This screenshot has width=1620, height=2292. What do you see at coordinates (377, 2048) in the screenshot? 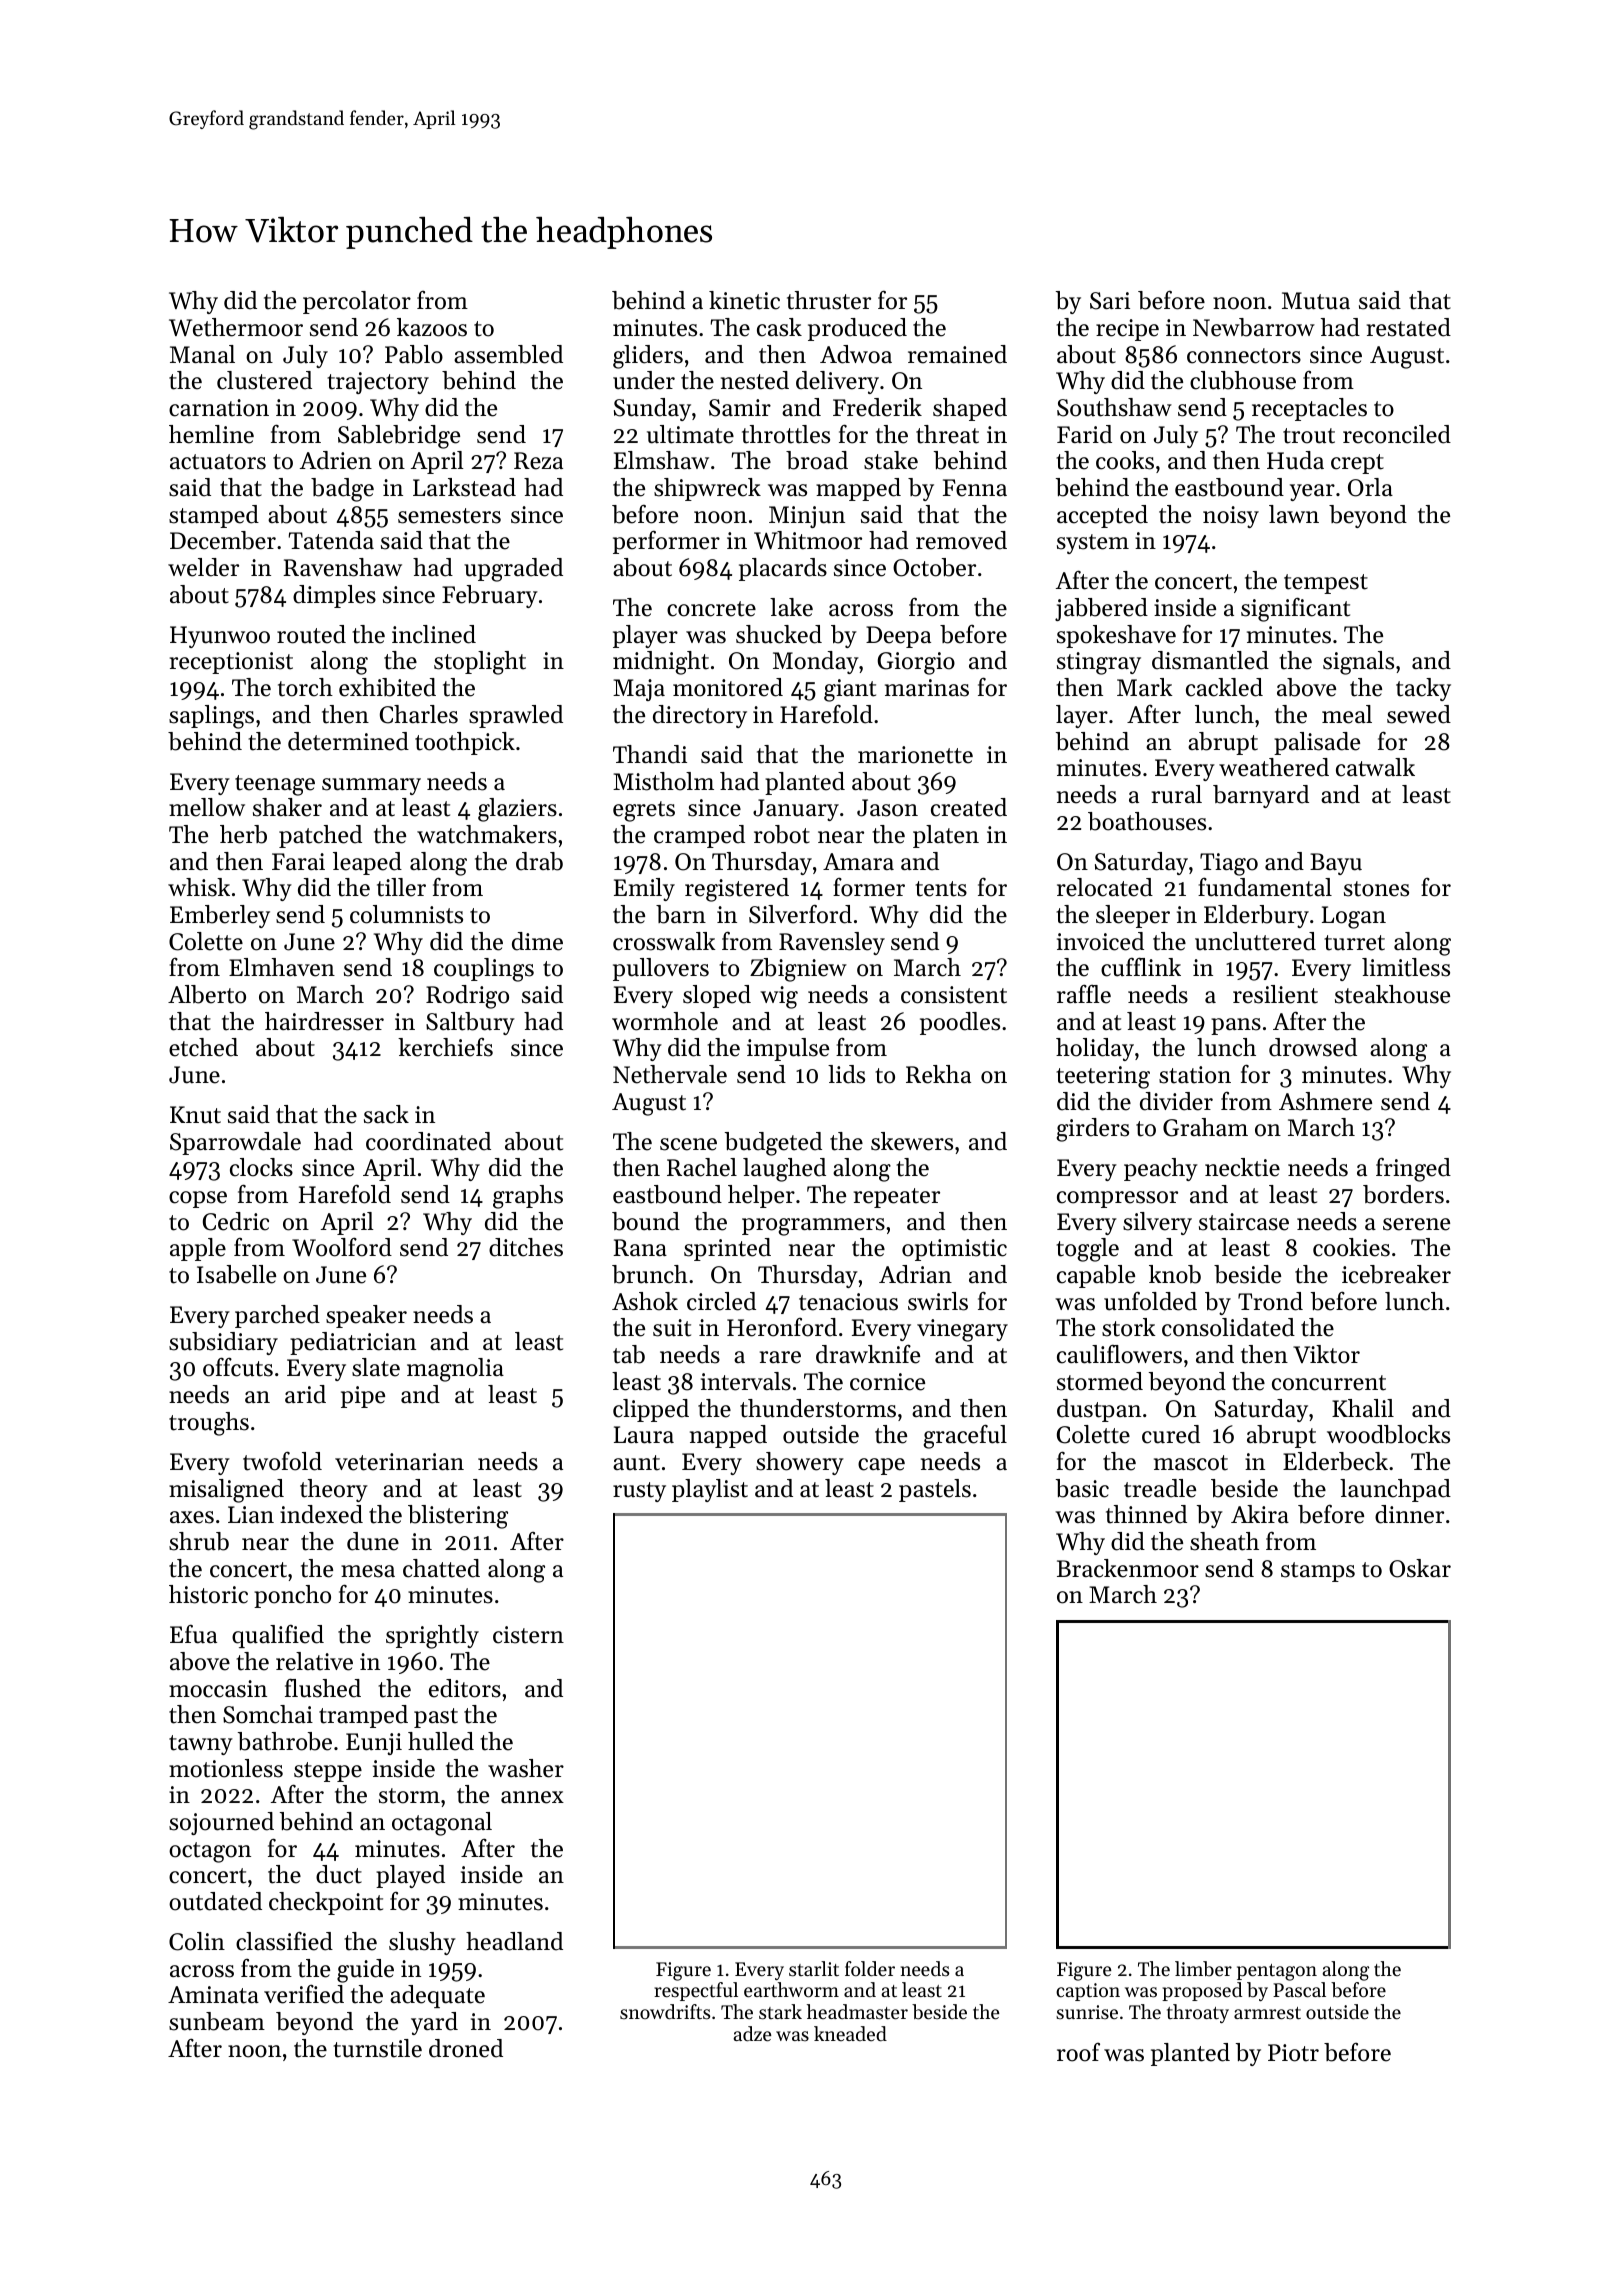
I see `turnstile` at bounding box center [377, 2048].
